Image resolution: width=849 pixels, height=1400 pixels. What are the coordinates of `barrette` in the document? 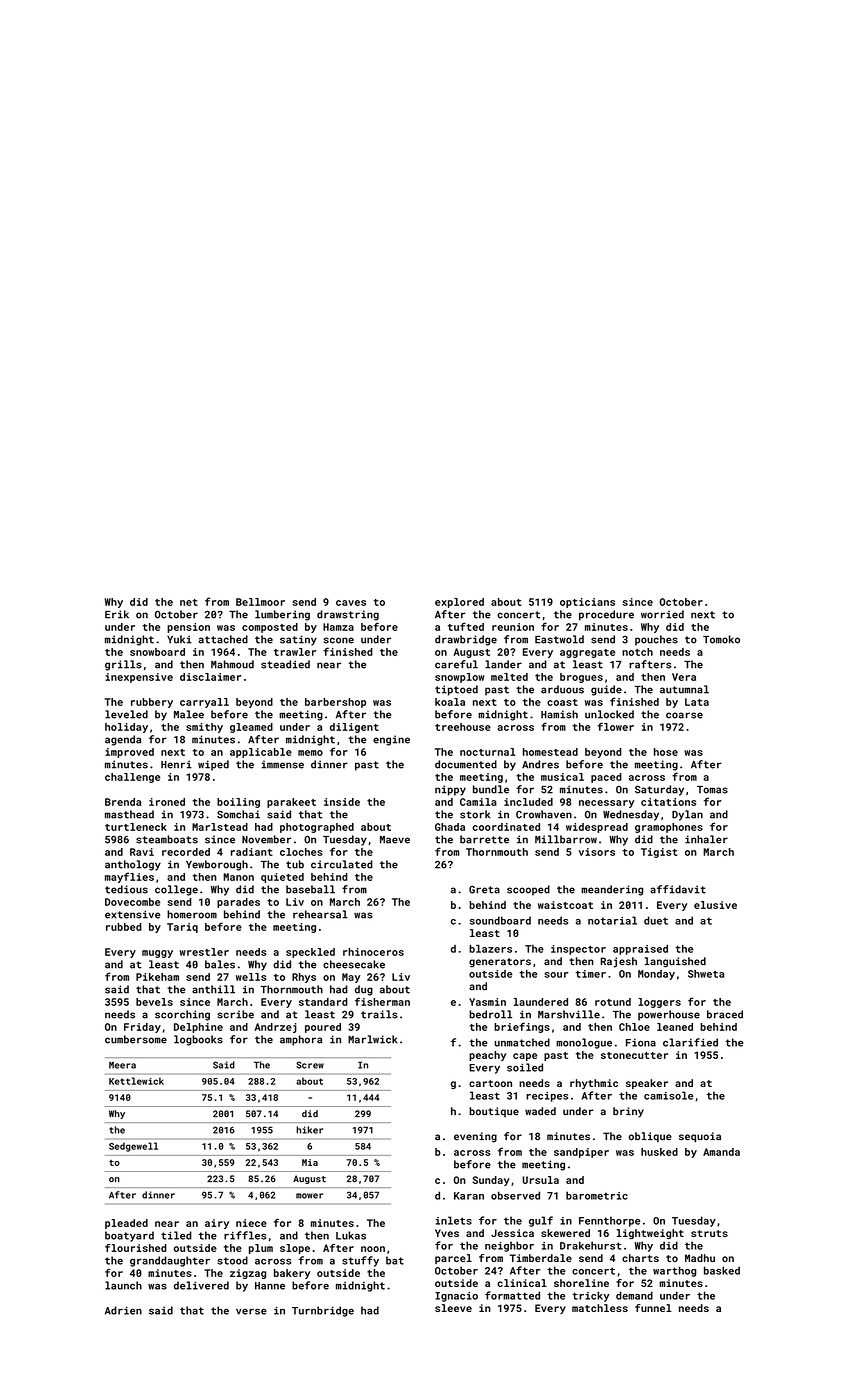 It's located at (484, 839).
